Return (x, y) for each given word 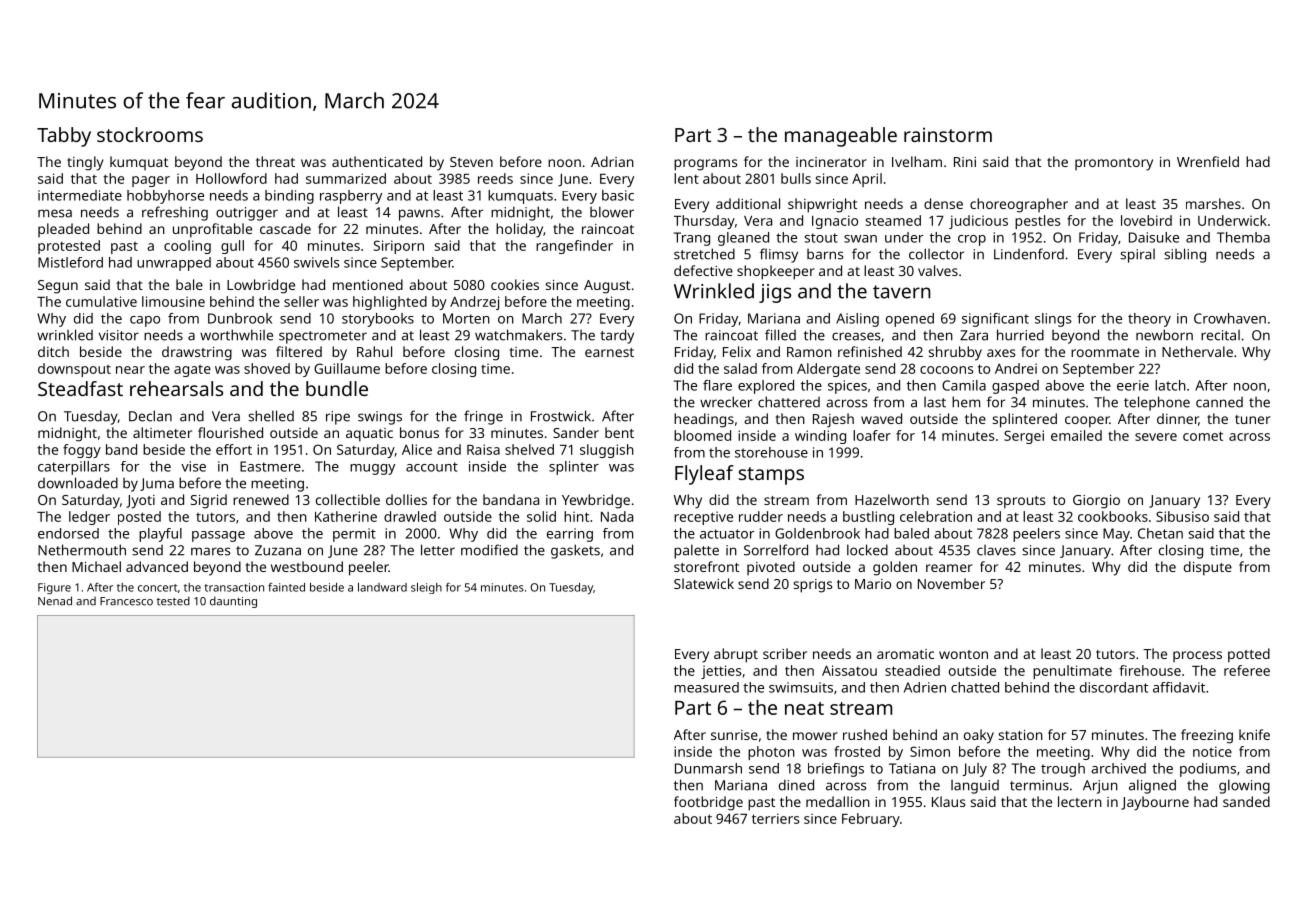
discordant (1114, 687)
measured (706, 687)
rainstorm (948, 134)
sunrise (734, 735)
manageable (841, 137)
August (607, 287)
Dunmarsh (708, 768)
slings (1053, 320)
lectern (1080, 801)
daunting (233, 602)
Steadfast (80, 388)
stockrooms (150, 134)
